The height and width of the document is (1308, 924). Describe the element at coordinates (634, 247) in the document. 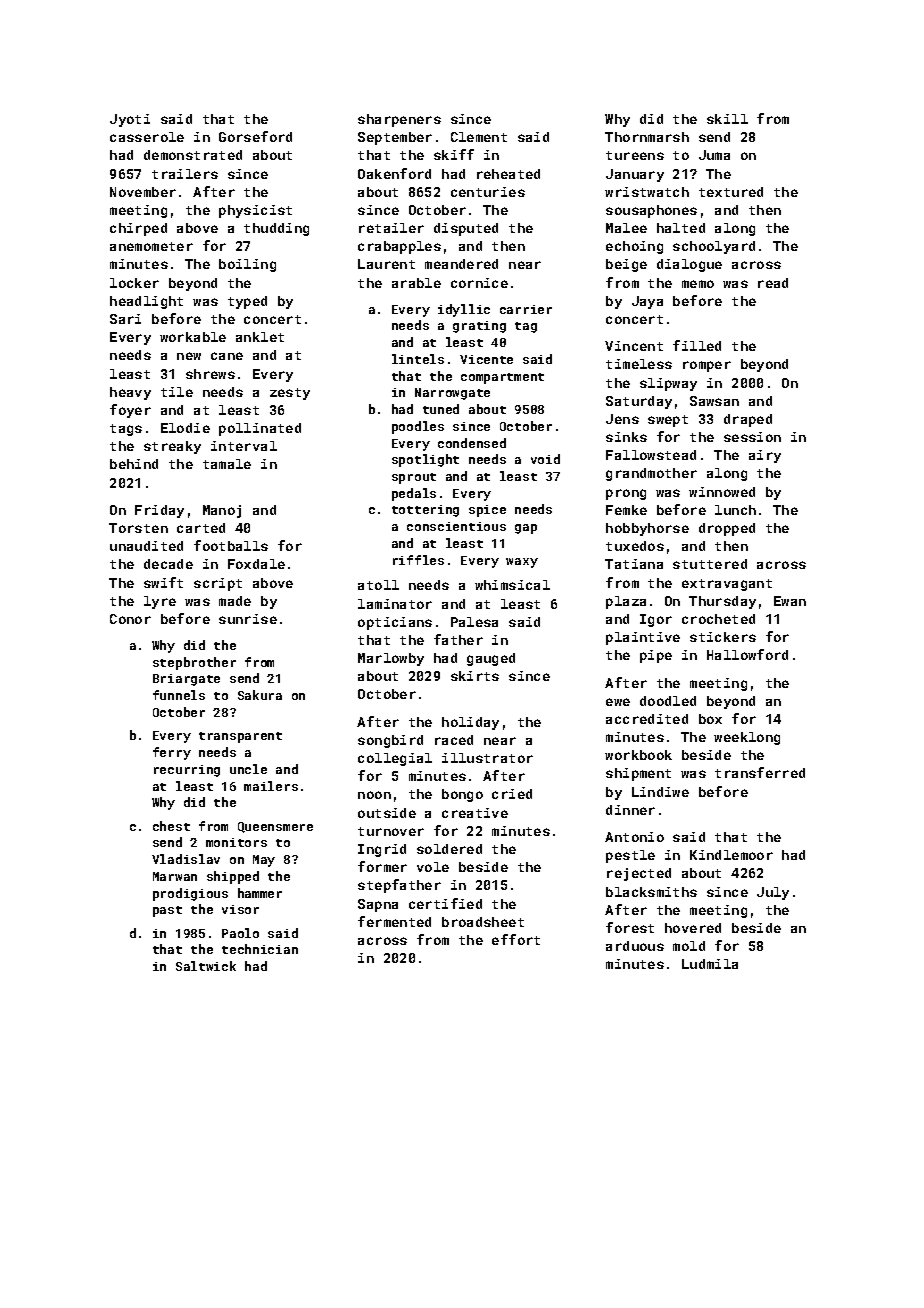

I see `echoing` at that location.
